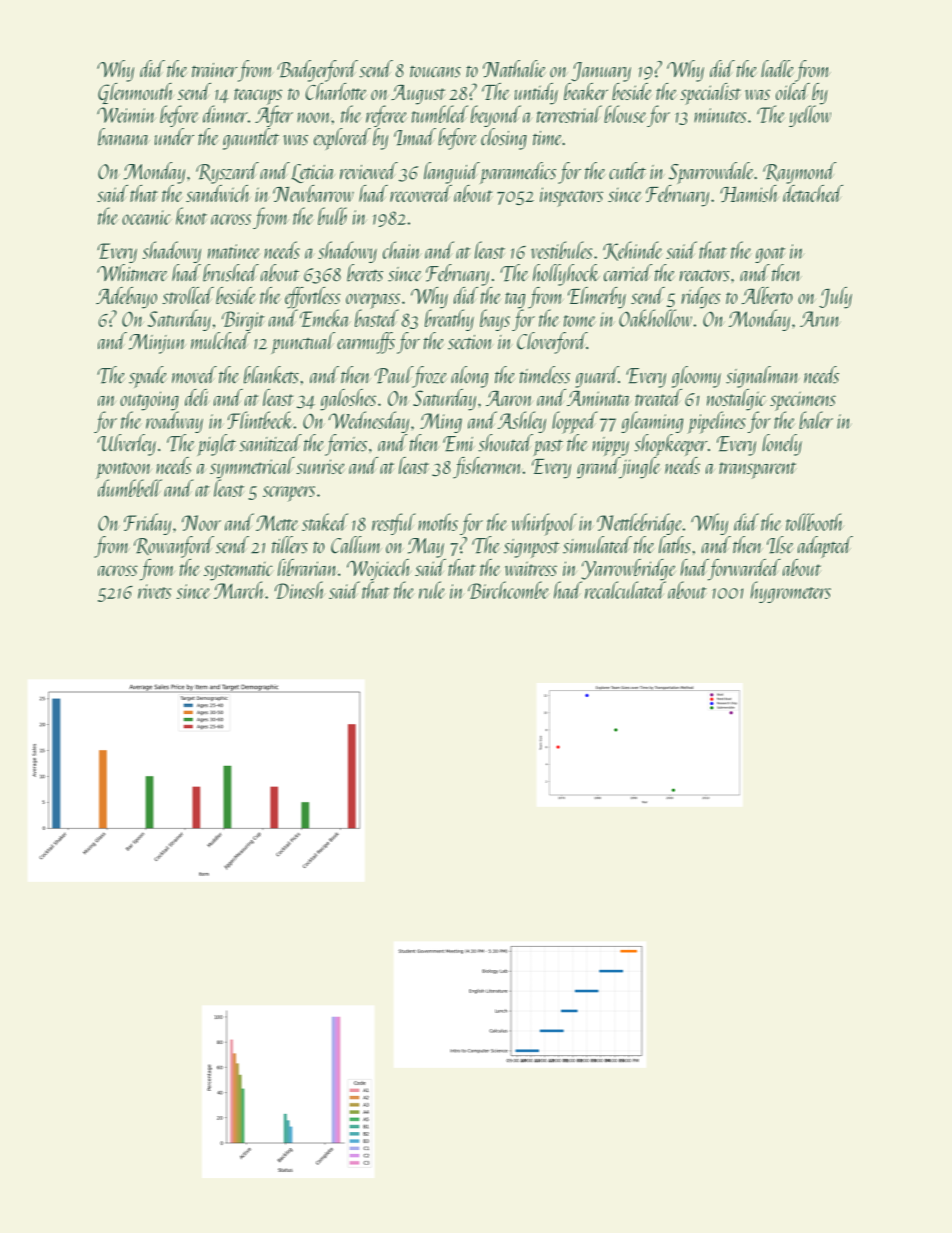 The image size is (952, 1233). I want to click on teacups, so click(258, 96).
